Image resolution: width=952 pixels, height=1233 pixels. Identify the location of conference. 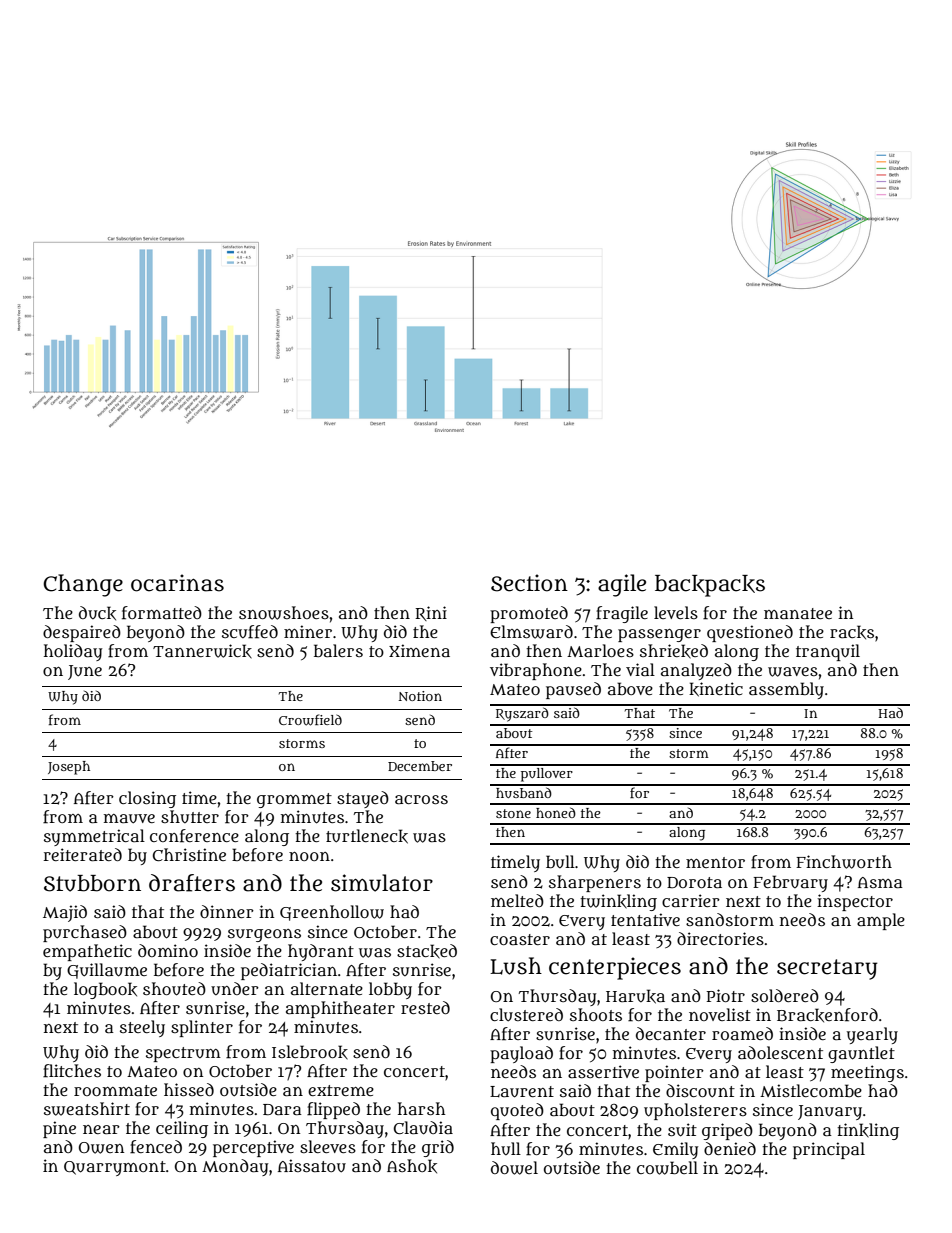
(194, 836).
